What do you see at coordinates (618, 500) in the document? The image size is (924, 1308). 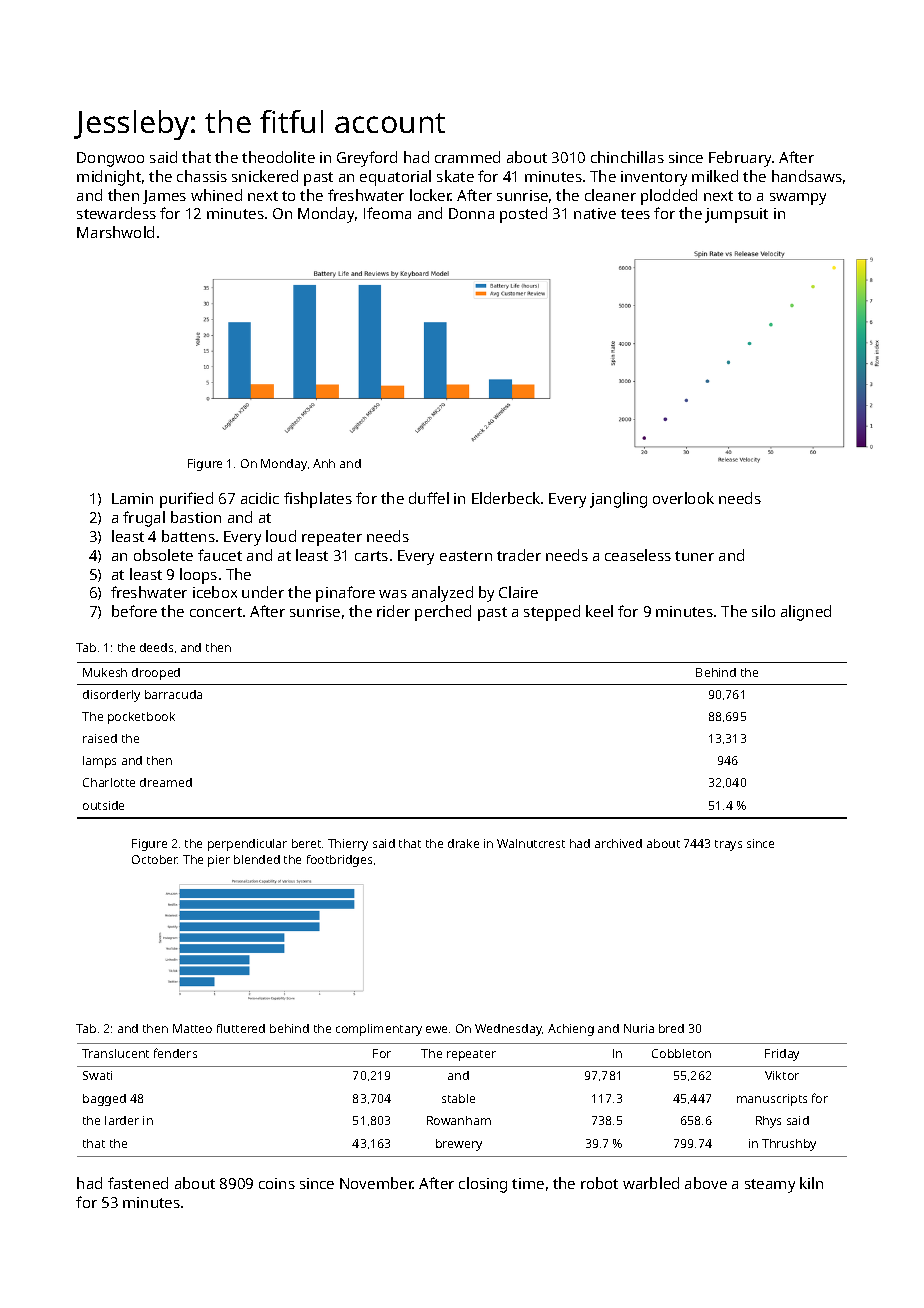 I see `jangling` at bounding box center [618, 500].
